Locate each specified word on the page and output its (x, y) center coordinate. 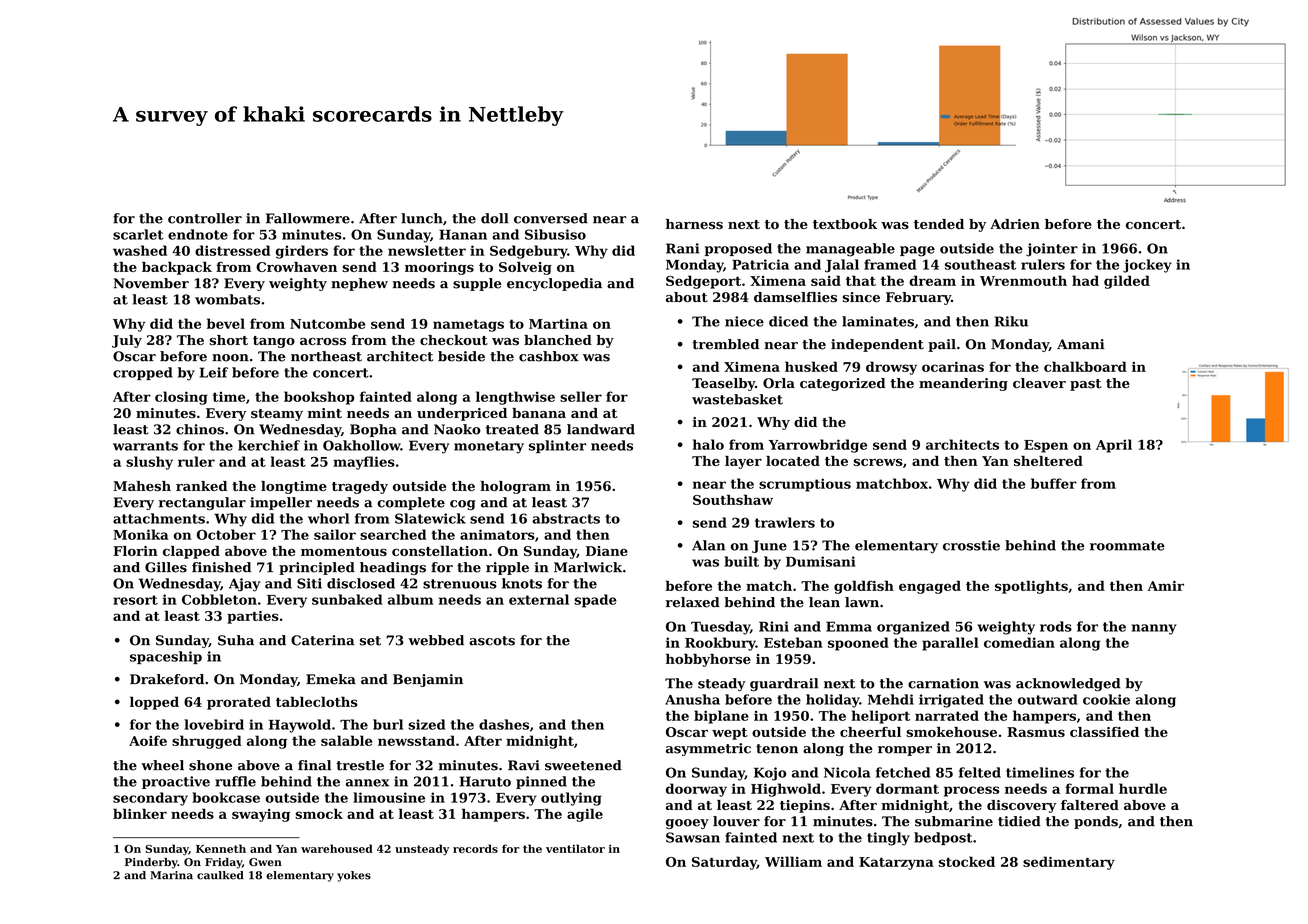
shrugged (207, 742)
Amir (1165, 586)
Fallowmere (308, 218)
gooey (687, 824)
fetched (903, 772)
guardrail (784, 684)
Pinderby (151, 863)
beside (461, 356)
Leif (214, 372)
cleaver (1039, 383)
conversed (551, 218)
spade (595, 601)
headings (393, 568)
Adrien (1015, 224)
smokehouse (951, 732)
